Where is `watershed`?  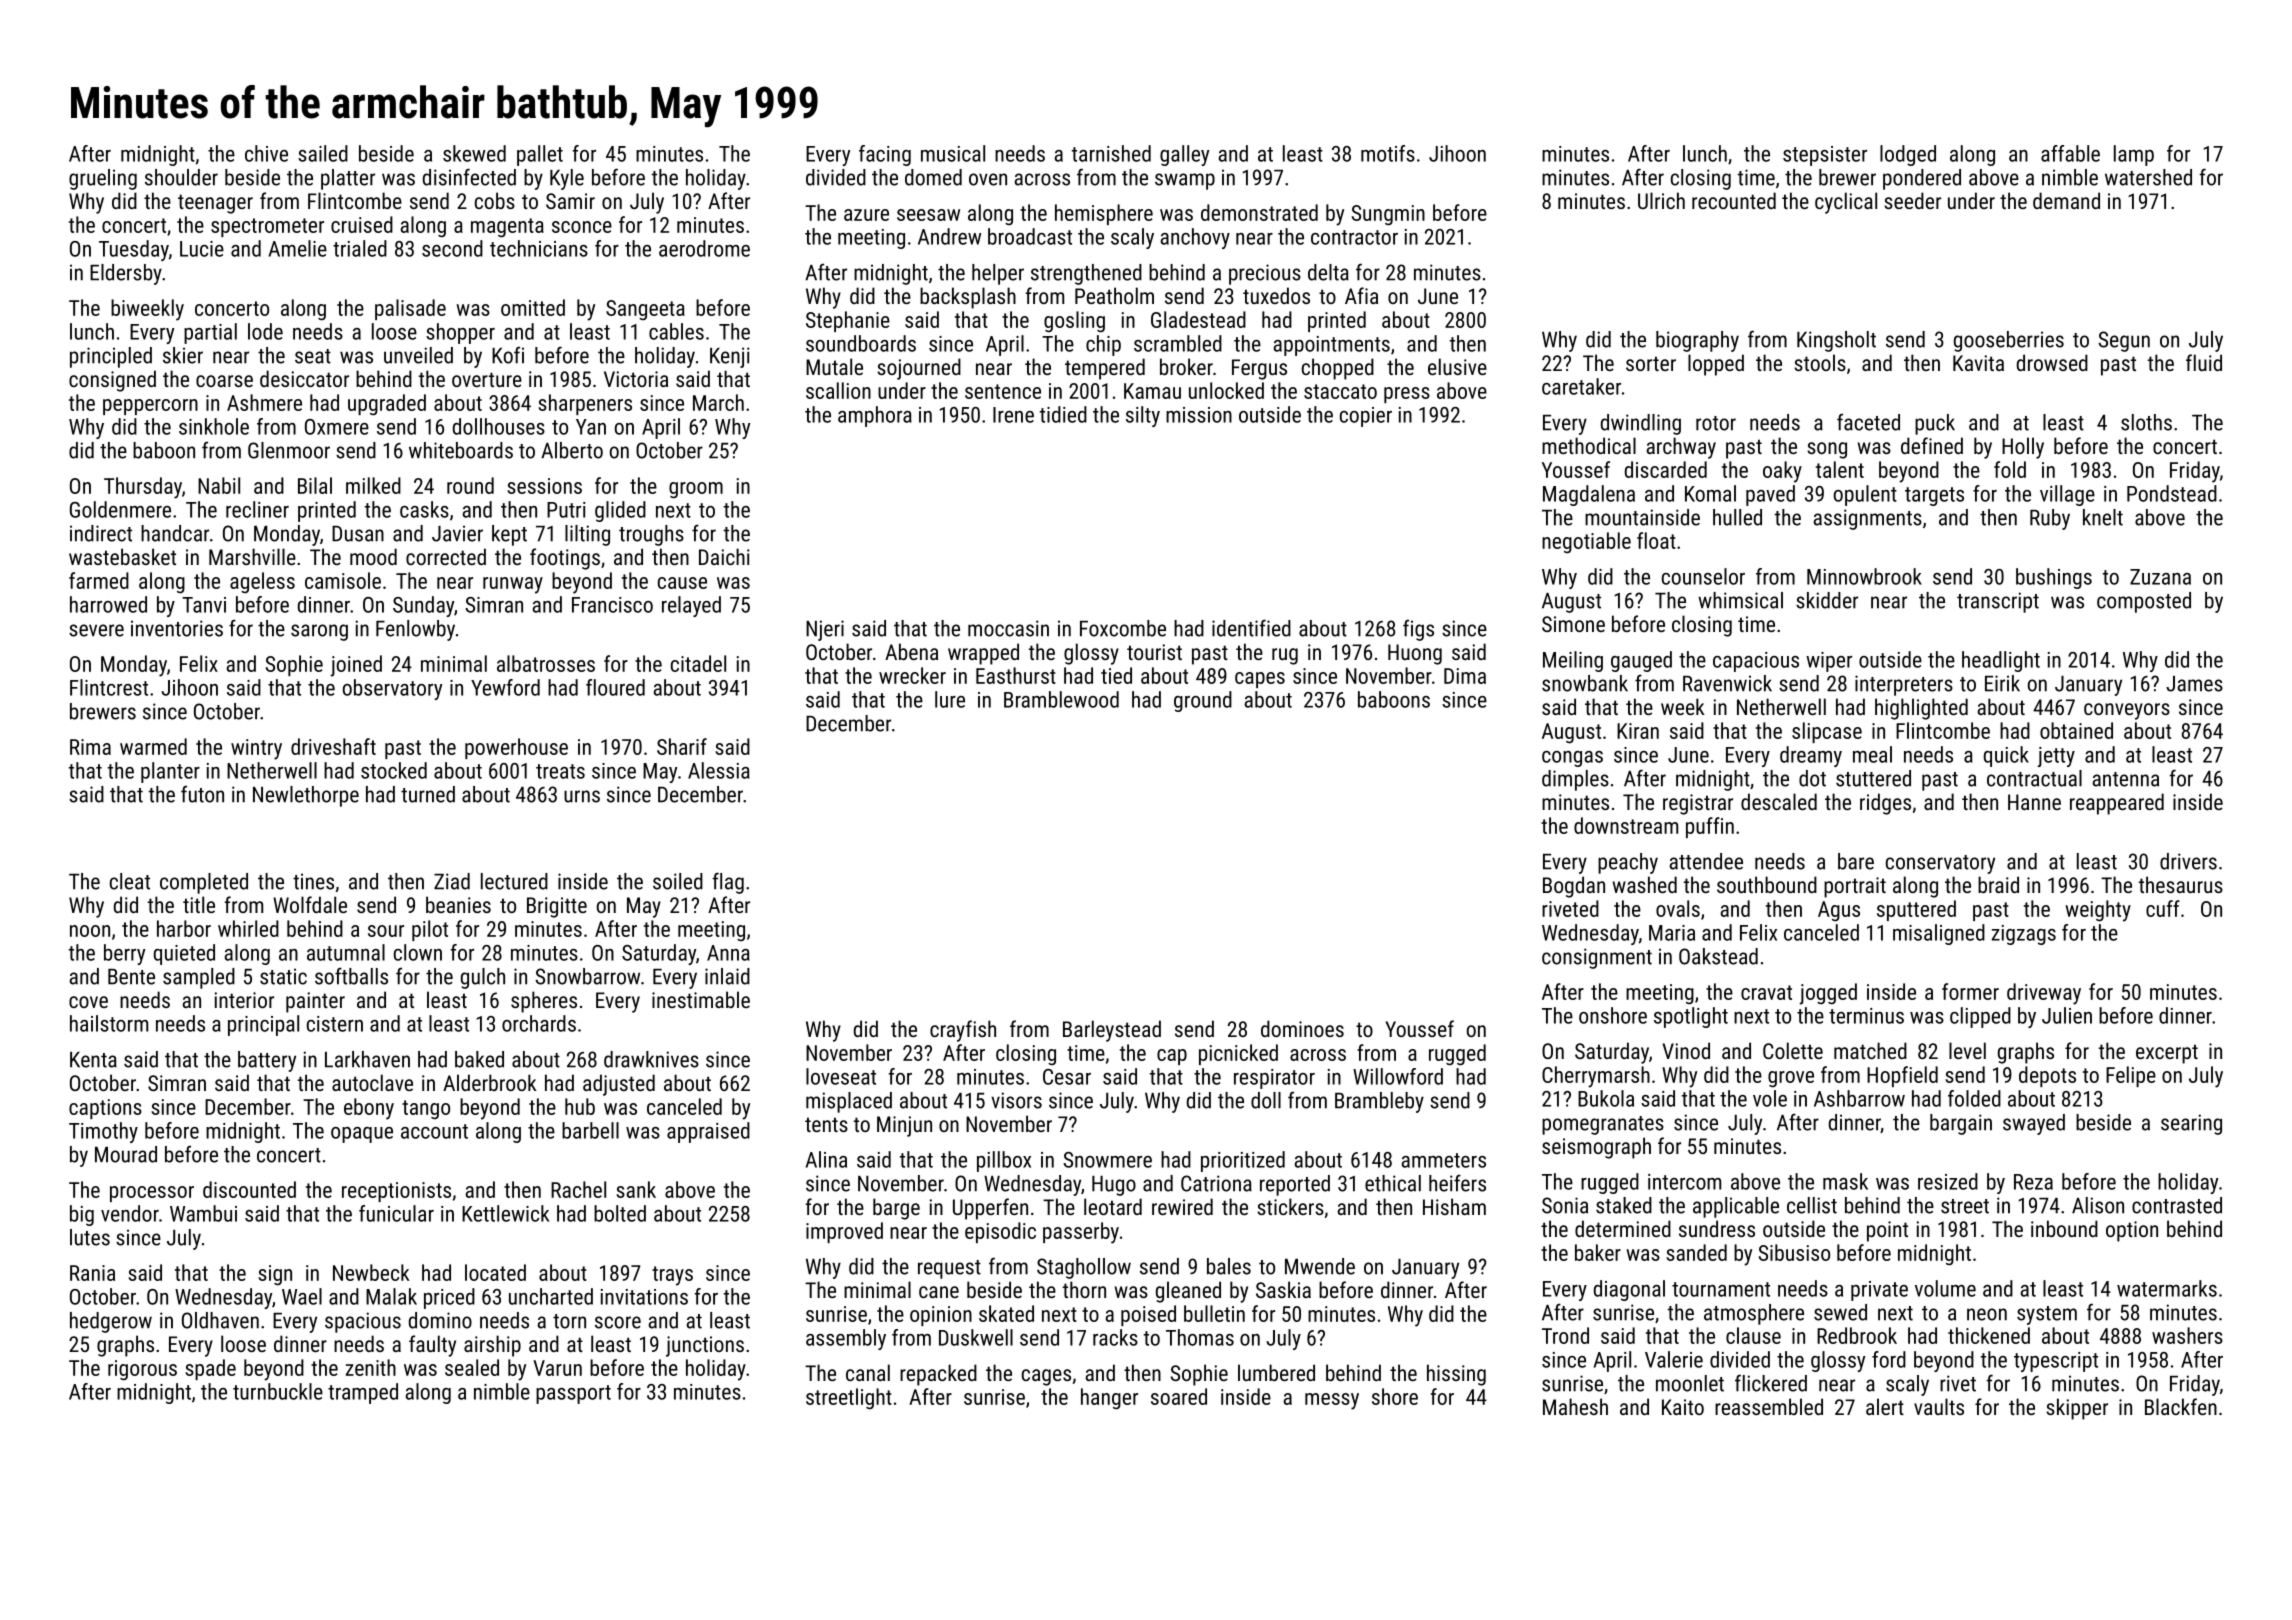
watershed is located at coordinates (2148, 177).
